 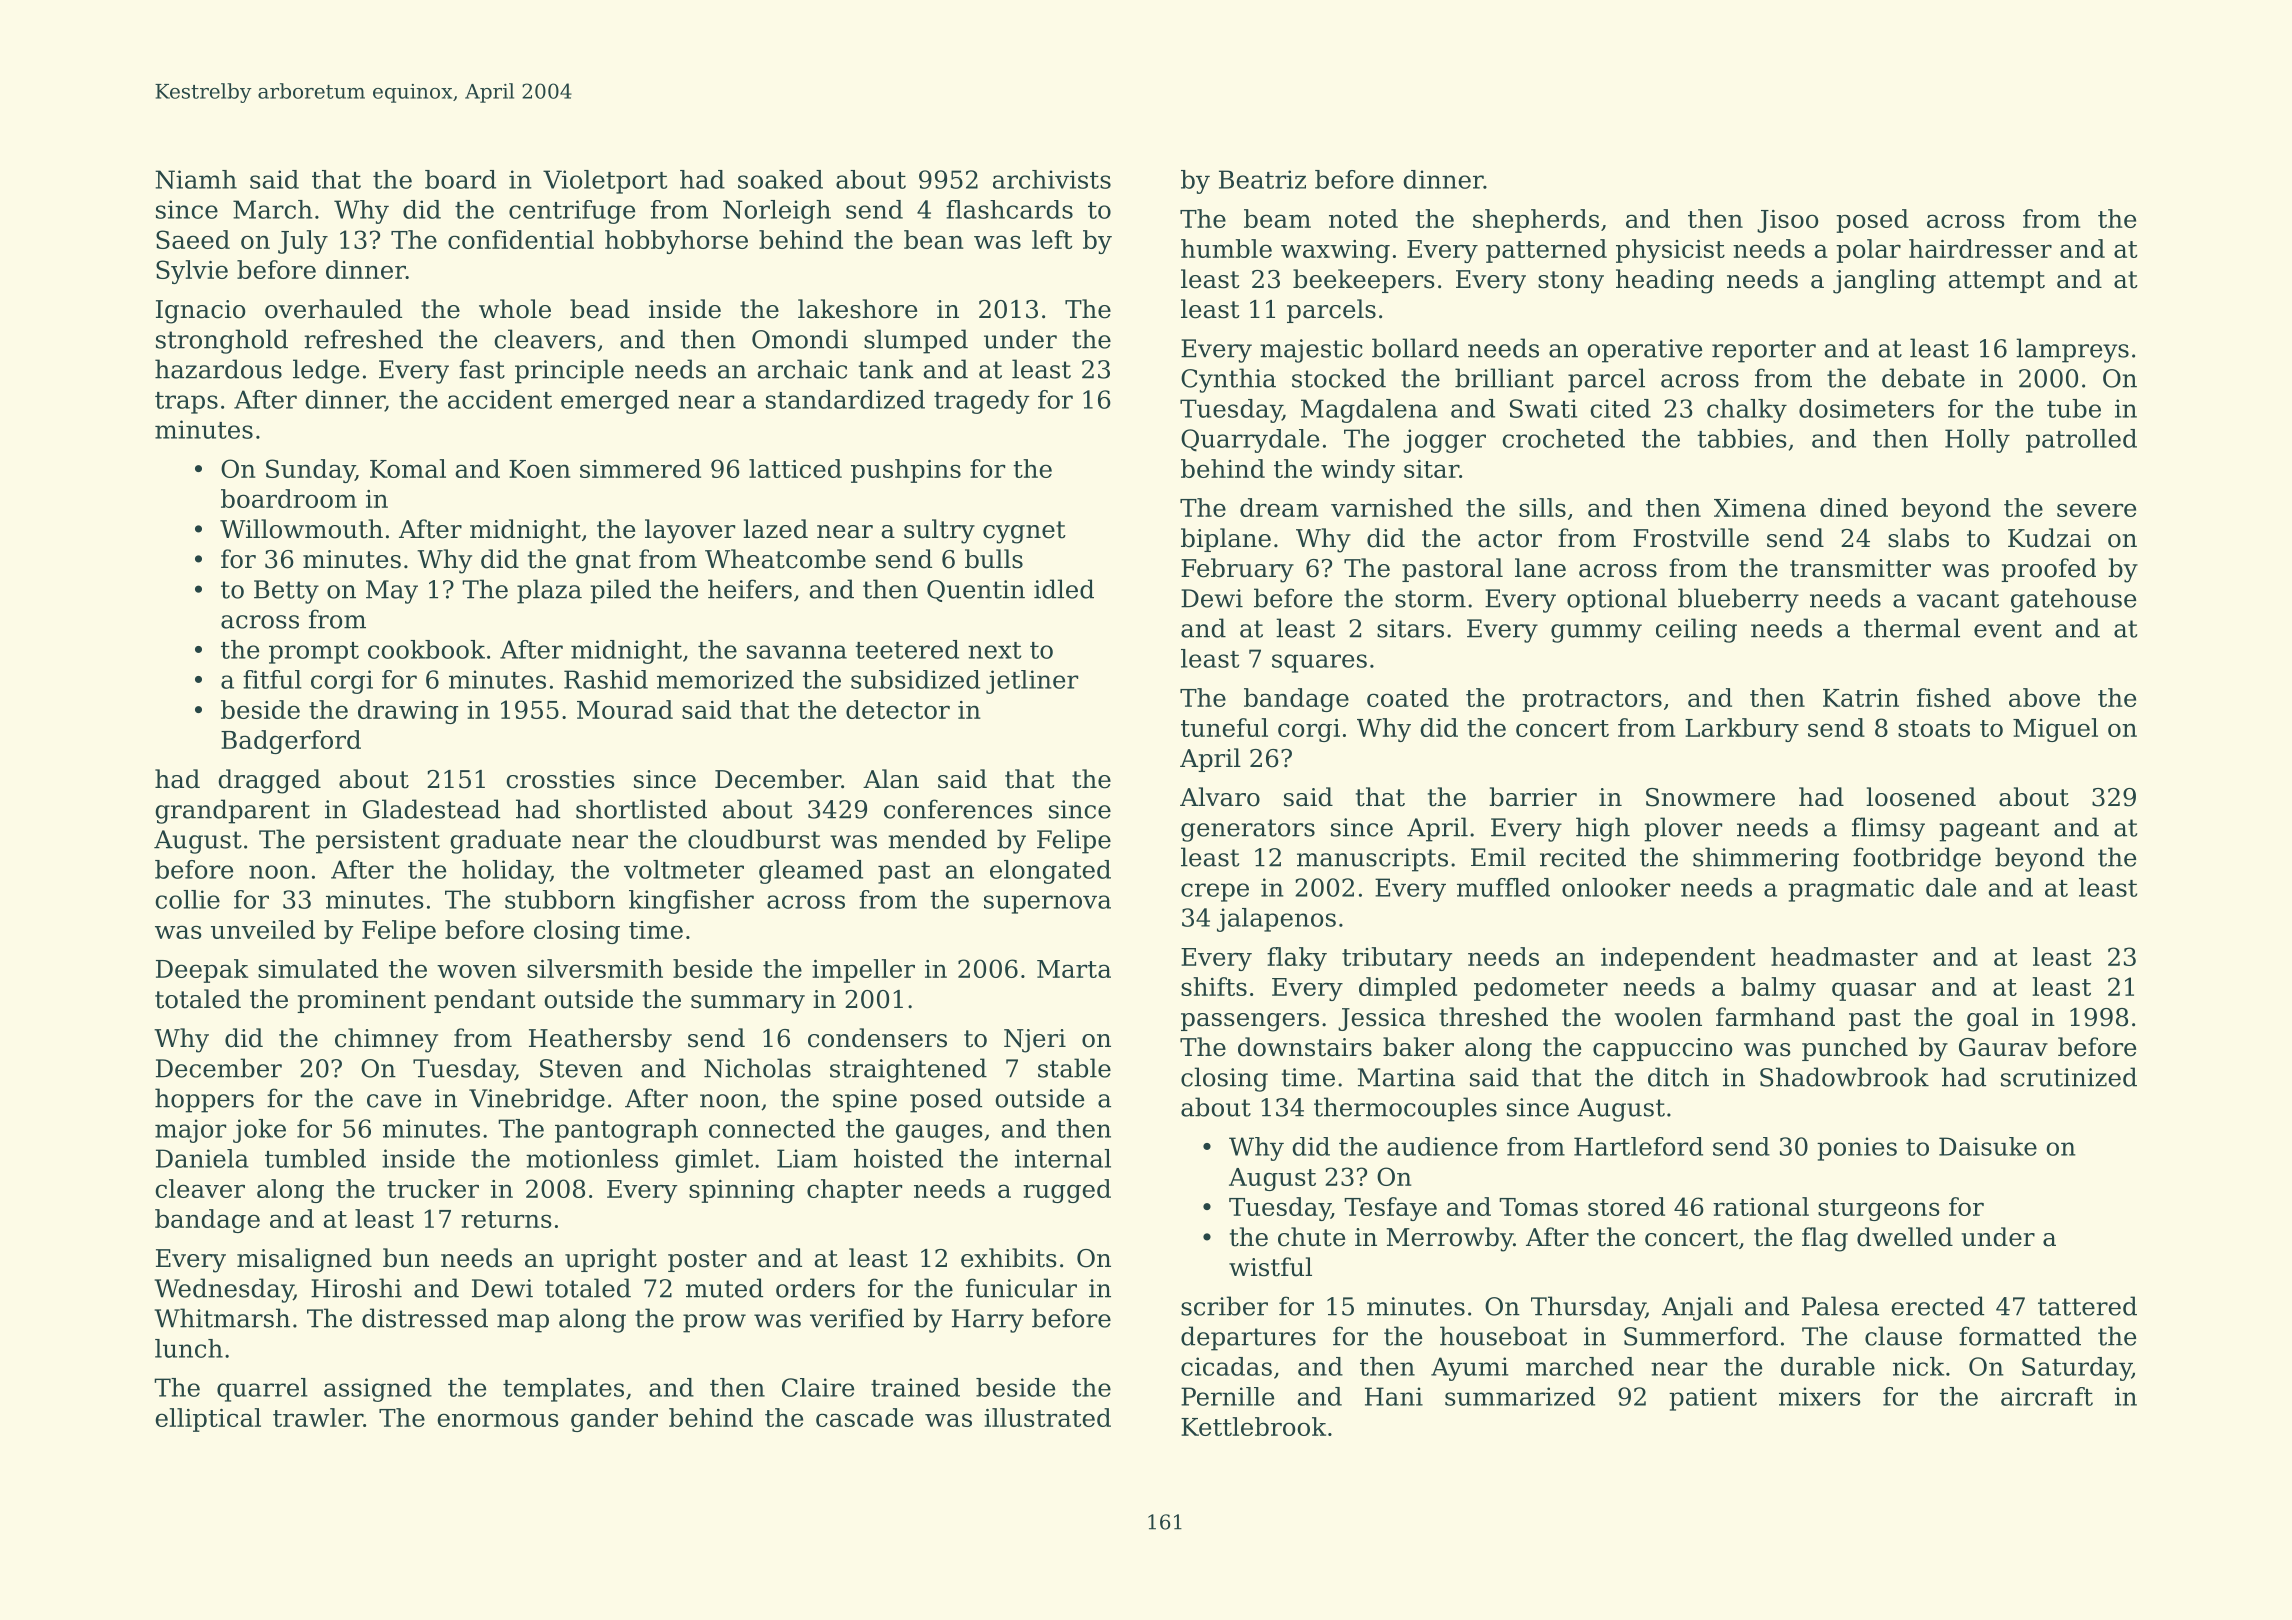 What do you see at coordinates (2096, 510) in the image?
I see `severe` at bounding box center [2096, 510].
